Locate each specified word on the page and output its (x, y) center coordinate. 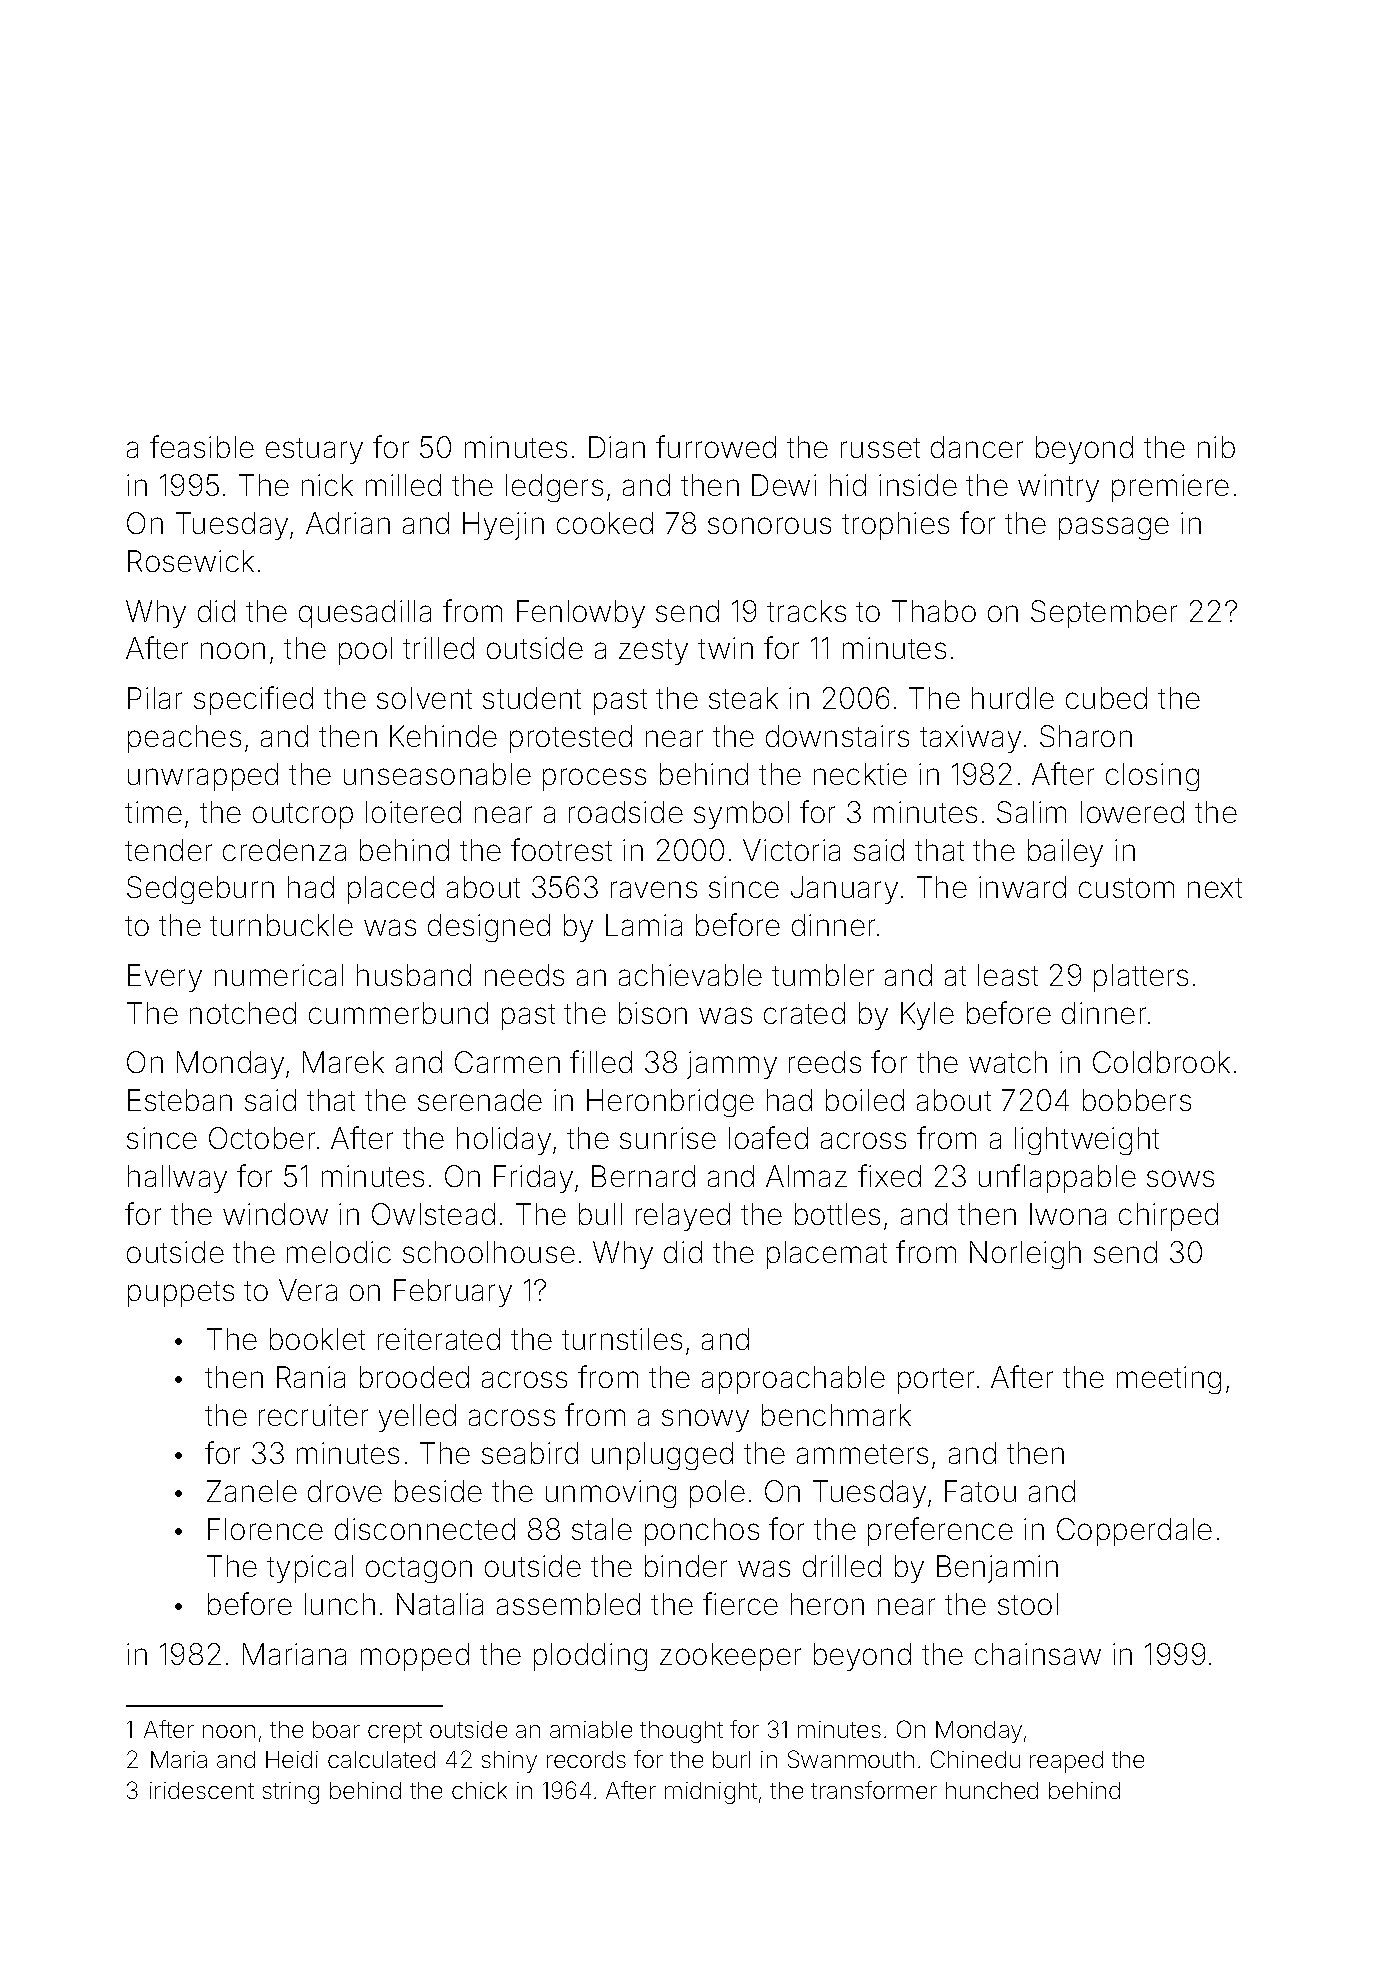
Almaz (806, 1176)
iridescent (202, 1790)
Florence (265, 1529)
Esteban (180, 1100)
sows (1180, 1178)
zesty (653, 652)
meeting (1169, 1380)
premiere (1170, 488)
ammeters (862, 1454)
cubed (1106, 698)
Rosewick (191, 561)
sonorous (769, 525)
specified (253, 700)
